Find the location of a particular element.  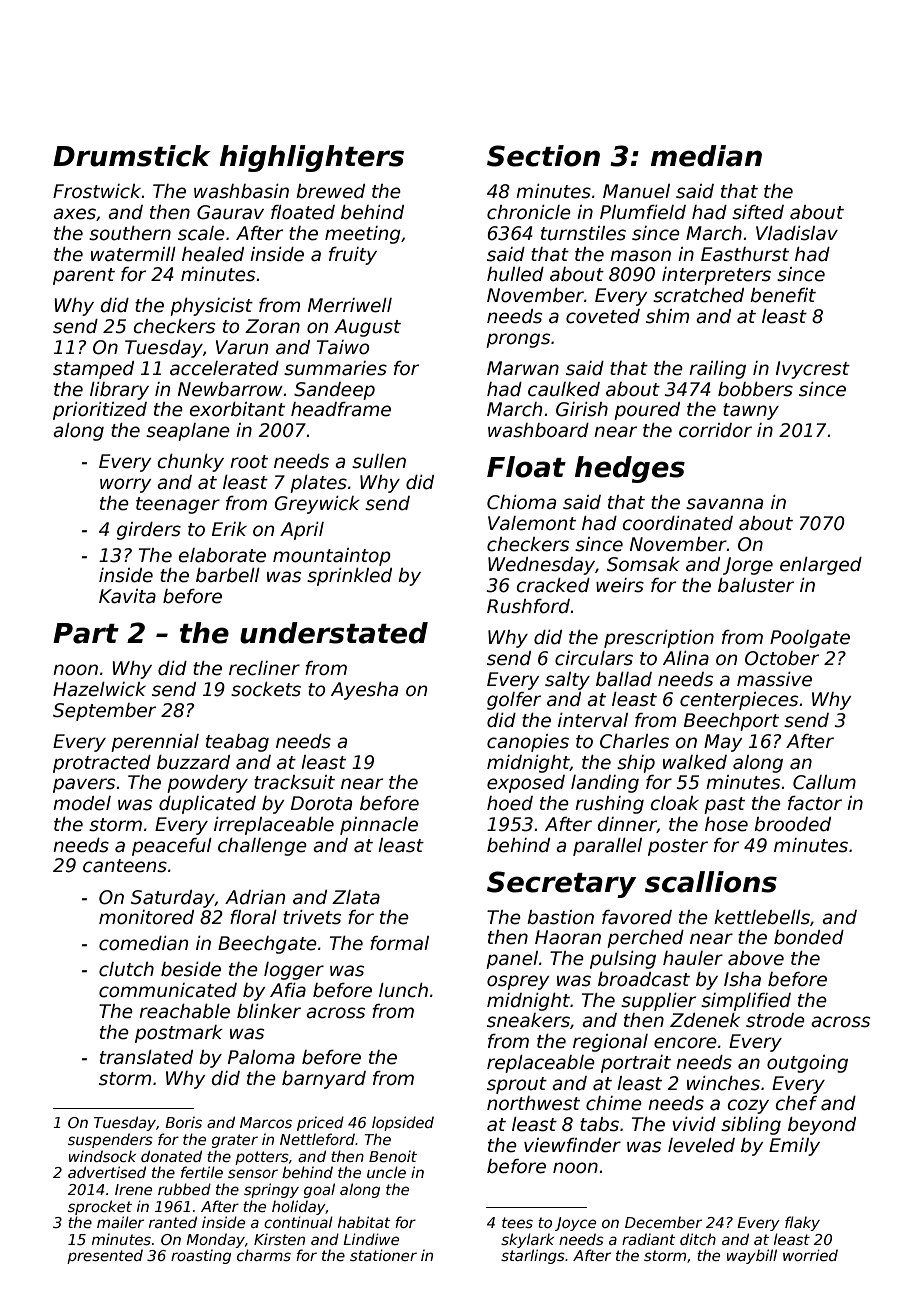

barnyard is located at coordinates (324, 1080).
